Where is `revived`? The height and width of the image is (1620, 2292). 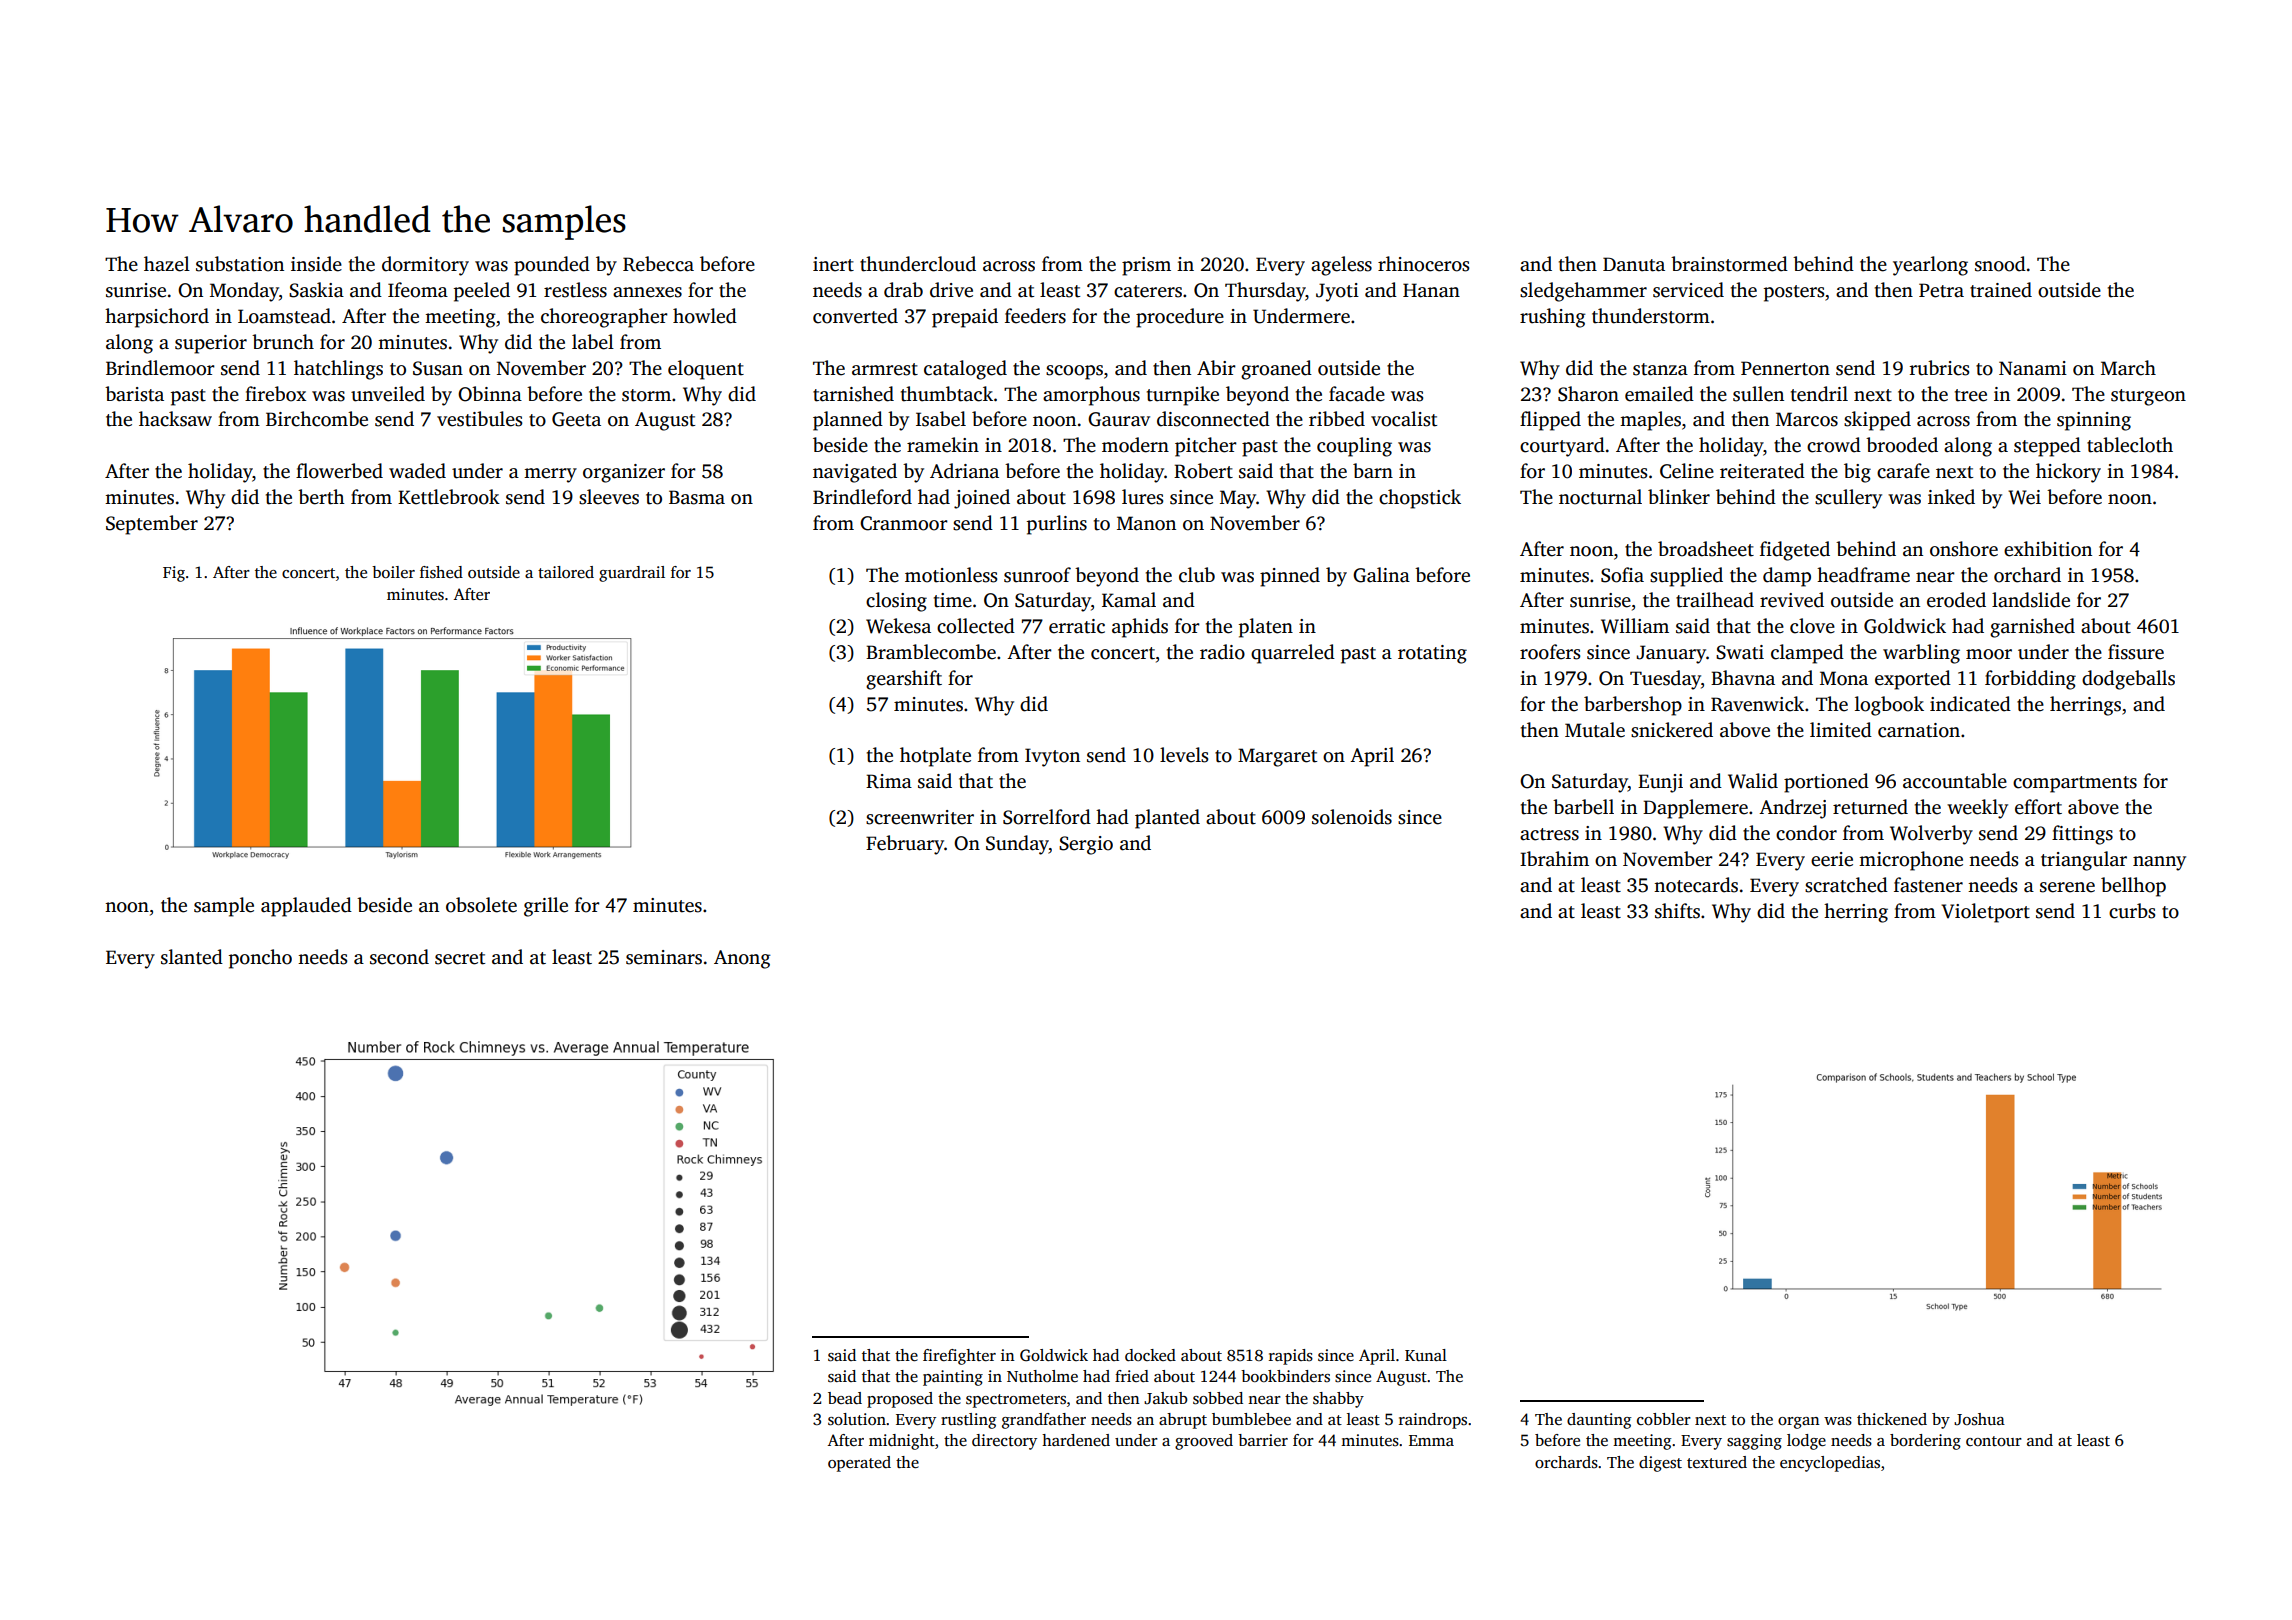
revived is located at coordinates (1792, 600).
